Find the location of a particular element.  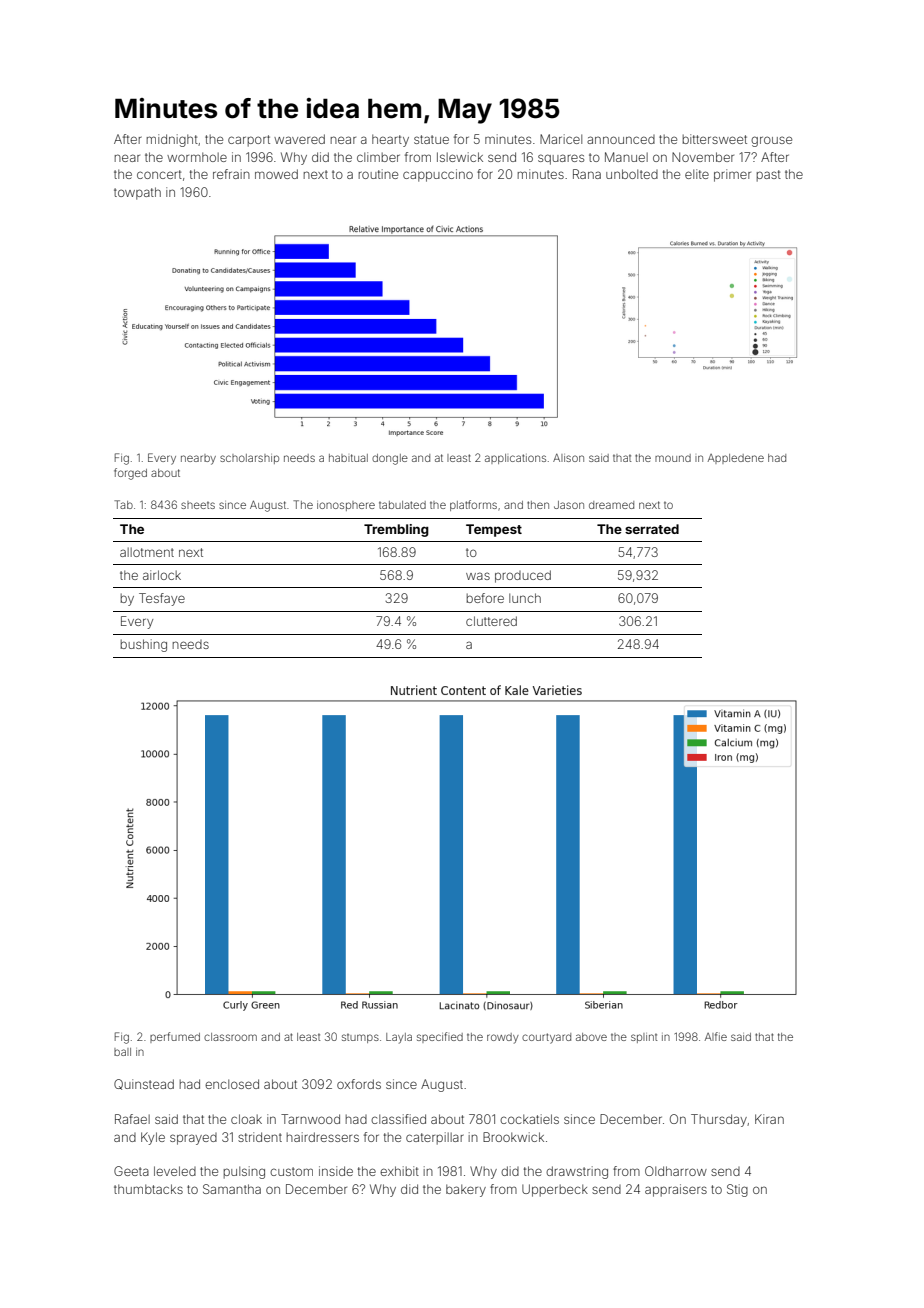

carport is located at coordinates (249, 141).
